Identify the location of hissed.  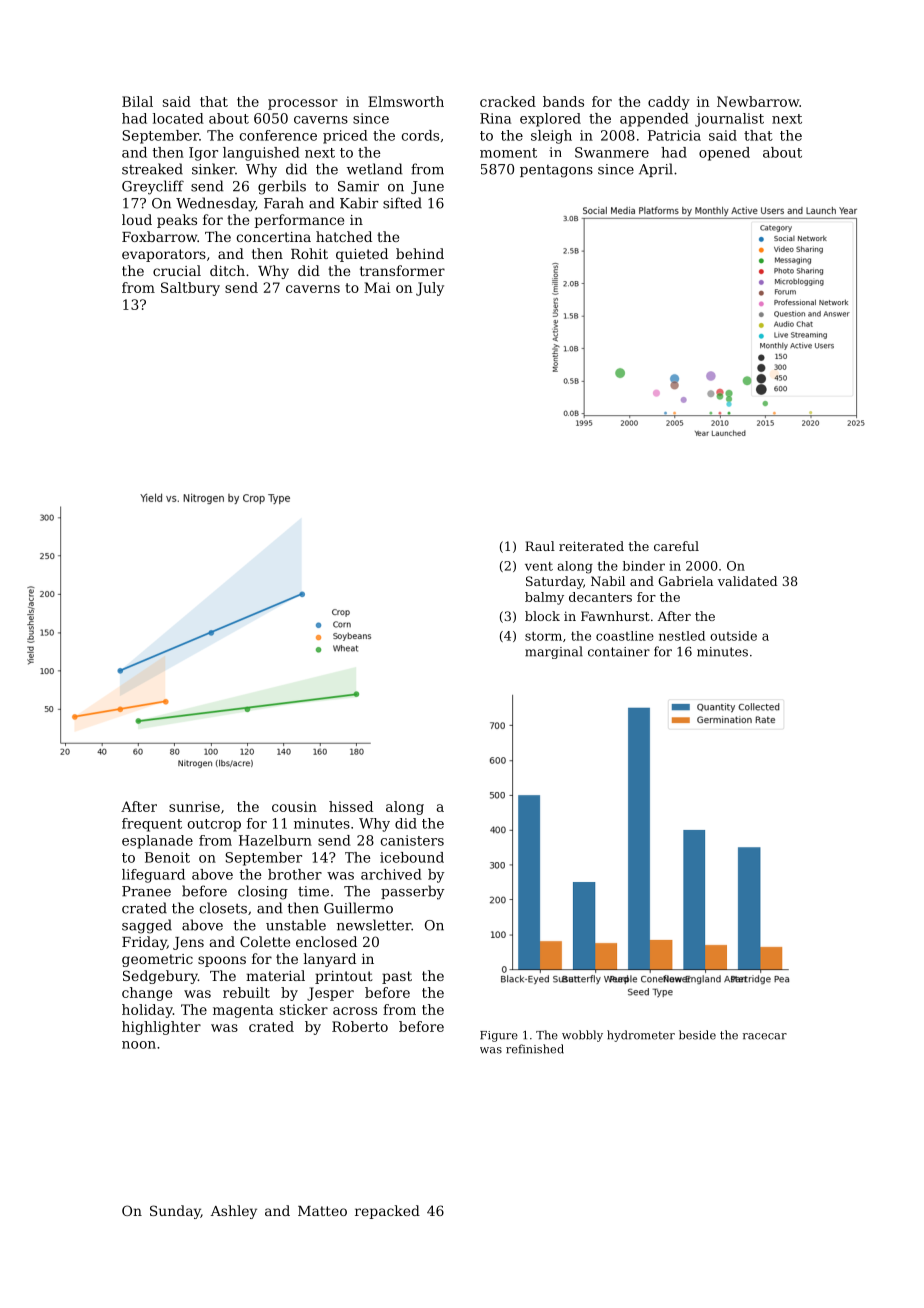
(351, 806).
